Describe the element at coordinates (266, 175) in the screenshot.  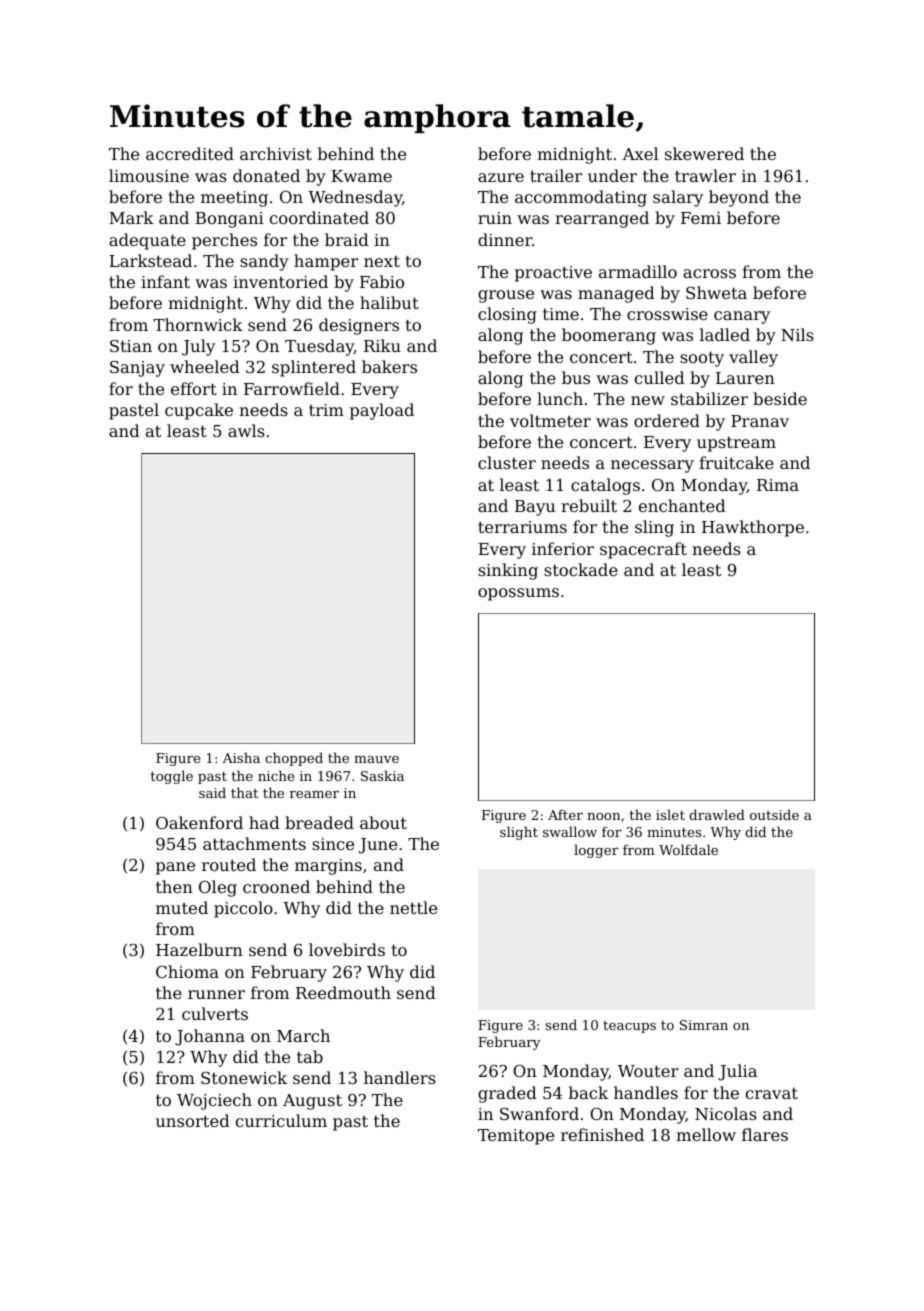
I see `donated` at that location.
